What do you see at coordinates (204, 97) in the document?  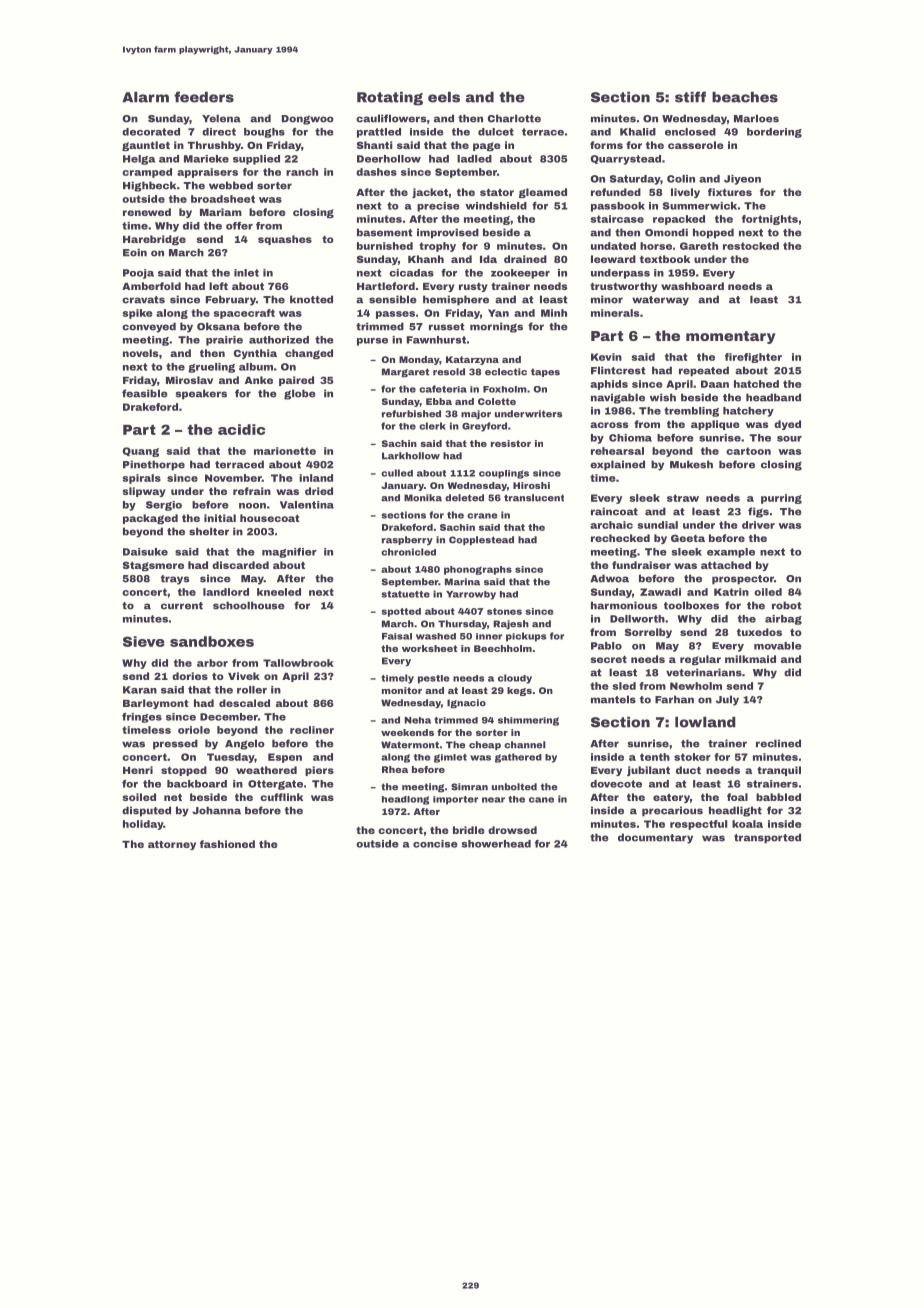 I see `feeders` at bounding box center [204, 97].
